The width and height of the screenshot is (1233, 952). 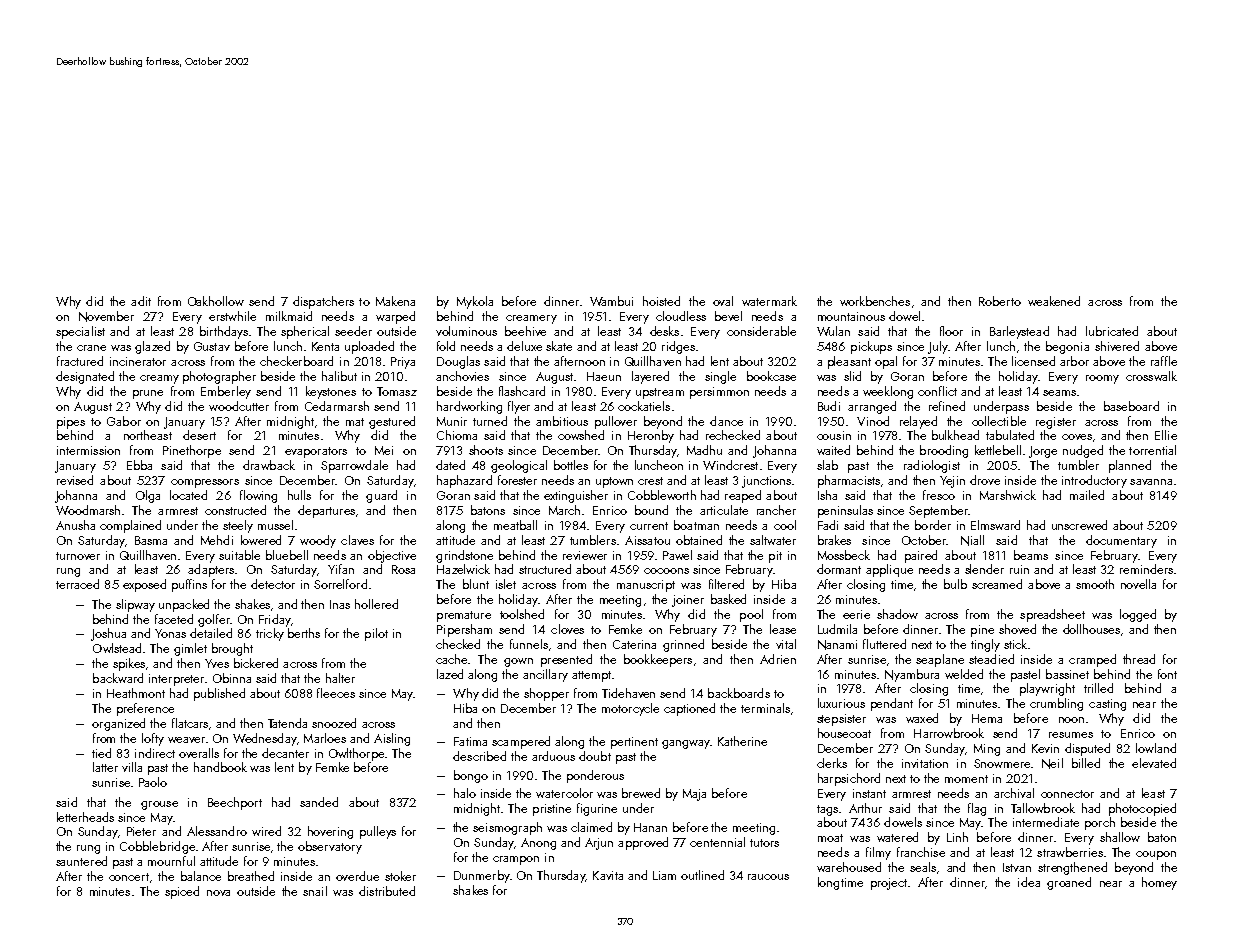 What do you see at coordinates (330, 847) in the screenshot?
I see `observatory` at bounding box center [330, 847].
